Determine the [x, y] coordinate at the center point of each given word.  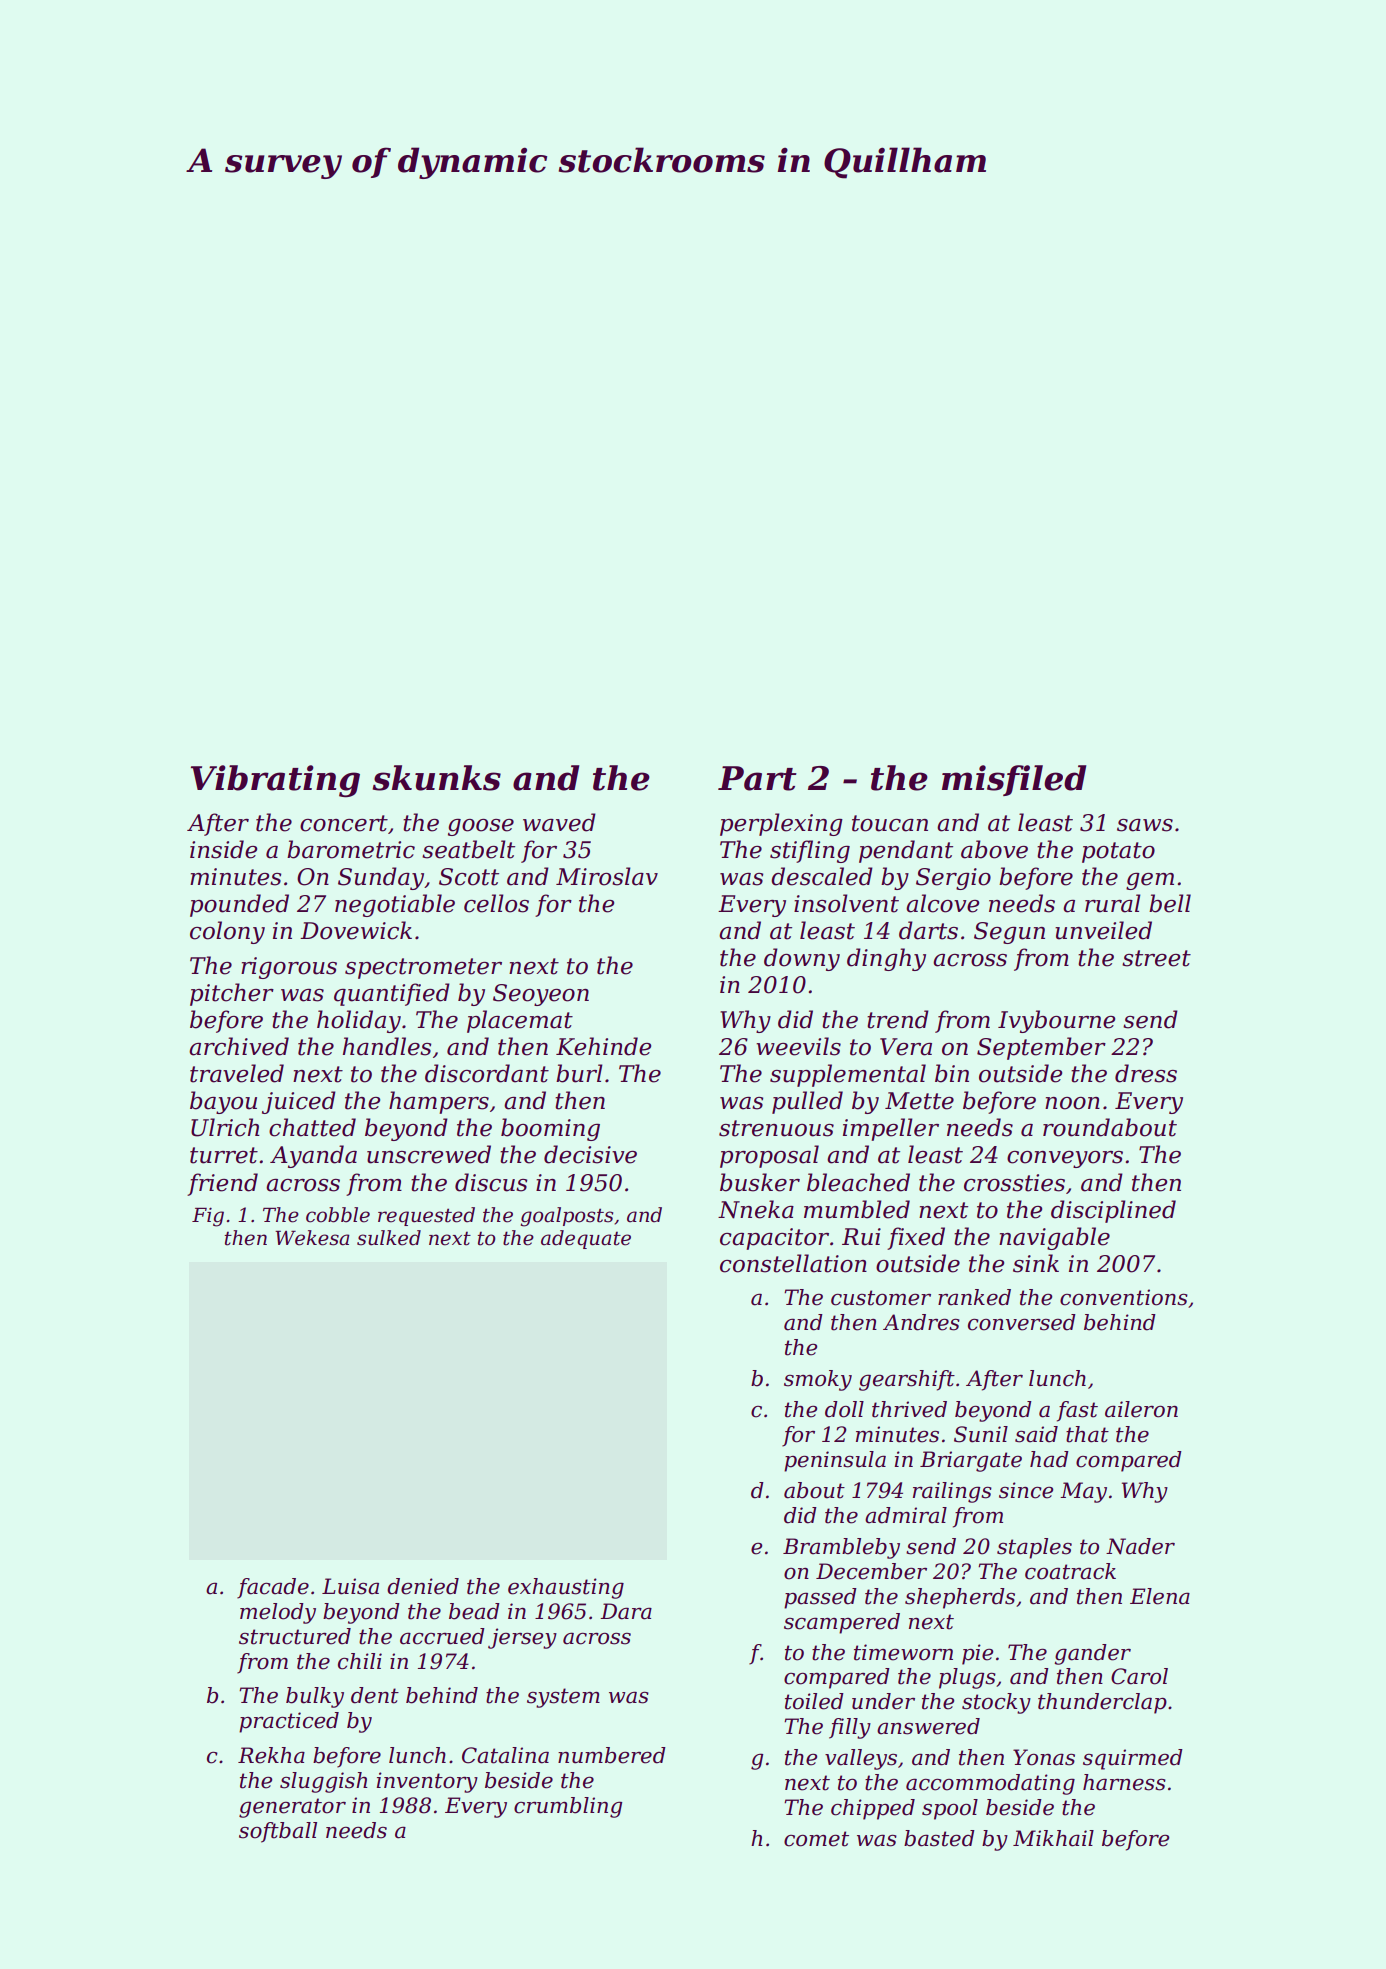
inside [223, 849]
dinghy [886, 959]
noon [1072, 1103]
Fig [208, 1217]
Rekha [271, 1755]
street [1156, 958]
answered [928, 1726]
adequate [586, 1239]
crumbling [568, 1807]
